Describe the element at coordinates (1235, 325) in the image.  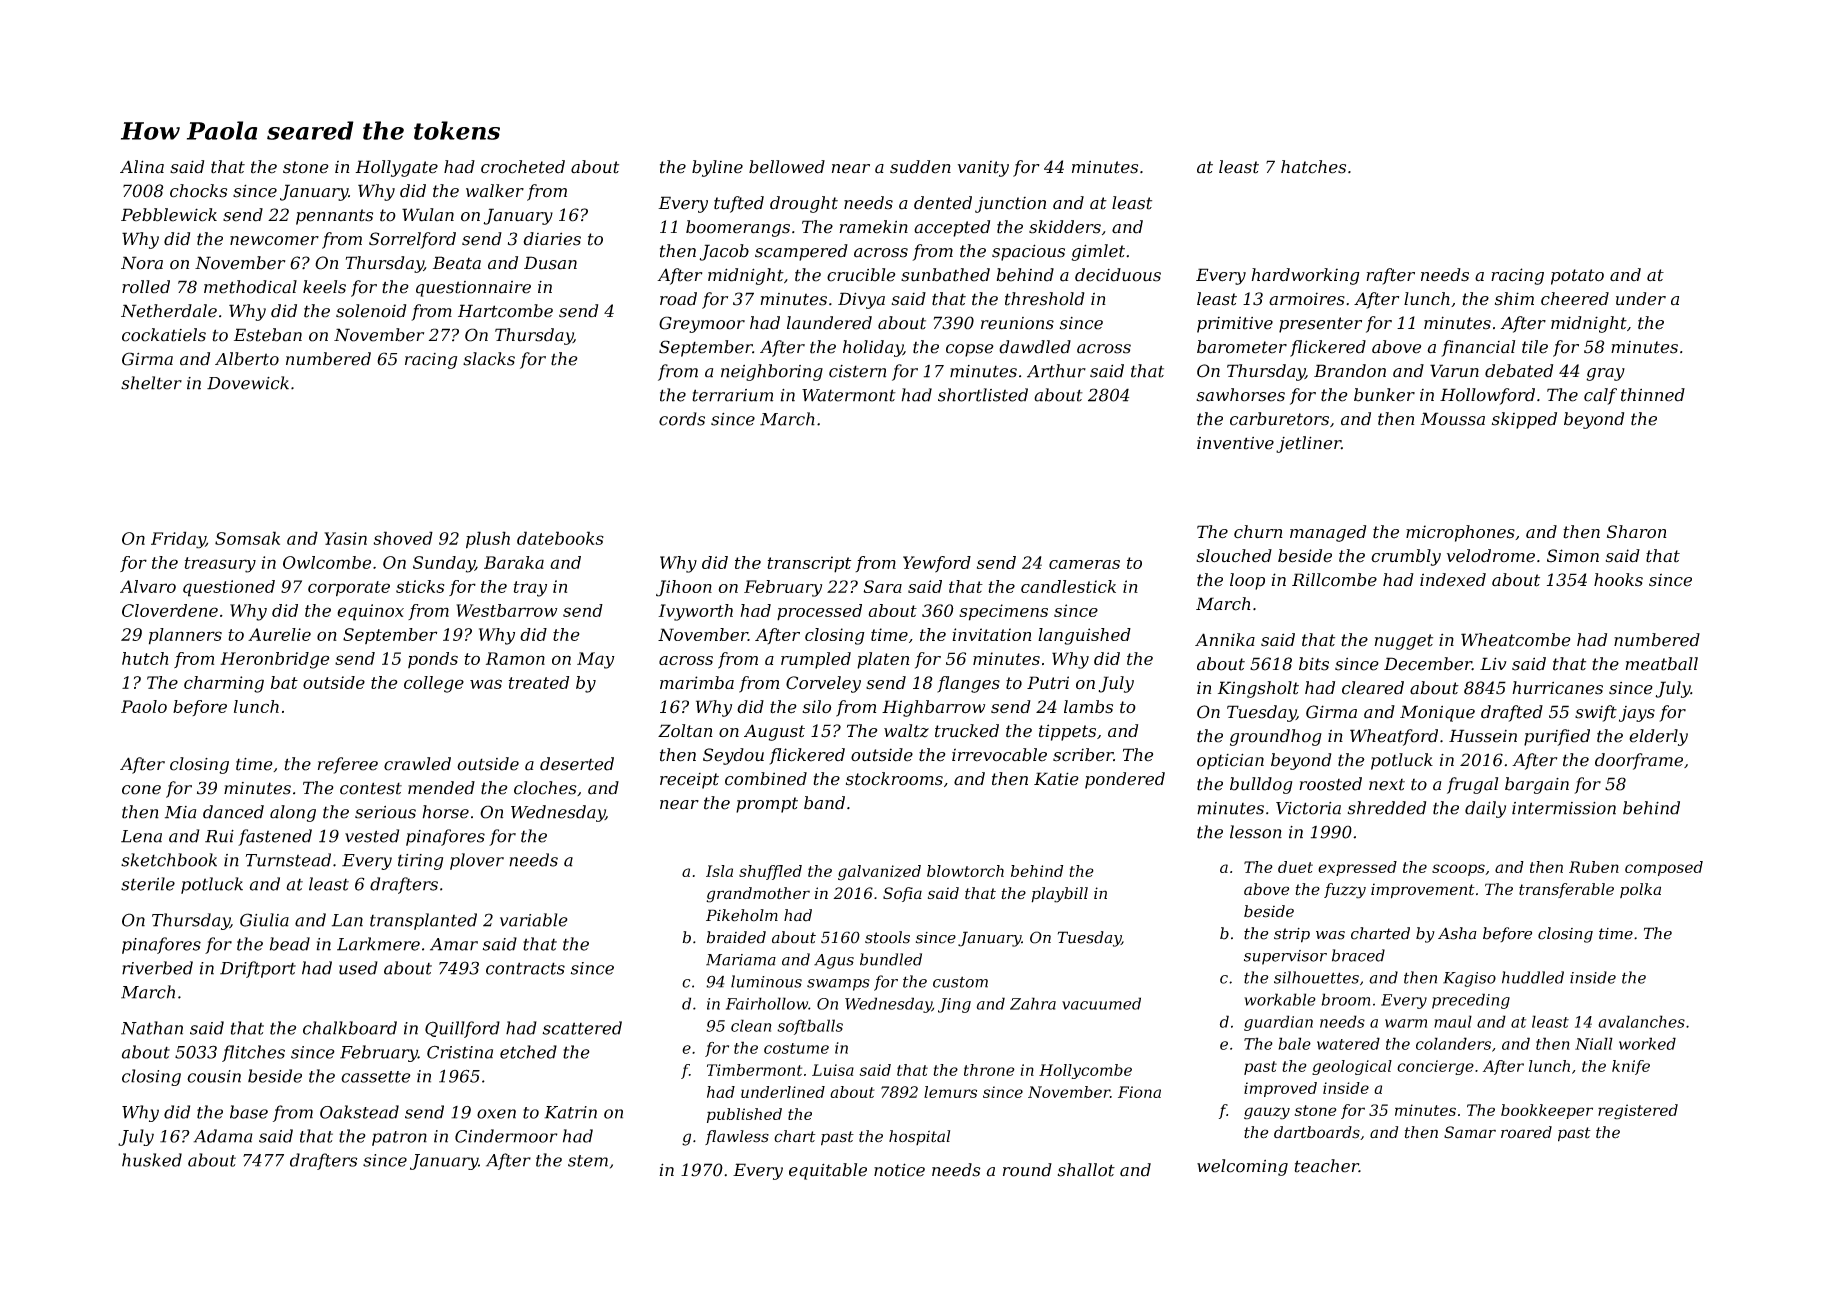
I see `primitive` at that location.
